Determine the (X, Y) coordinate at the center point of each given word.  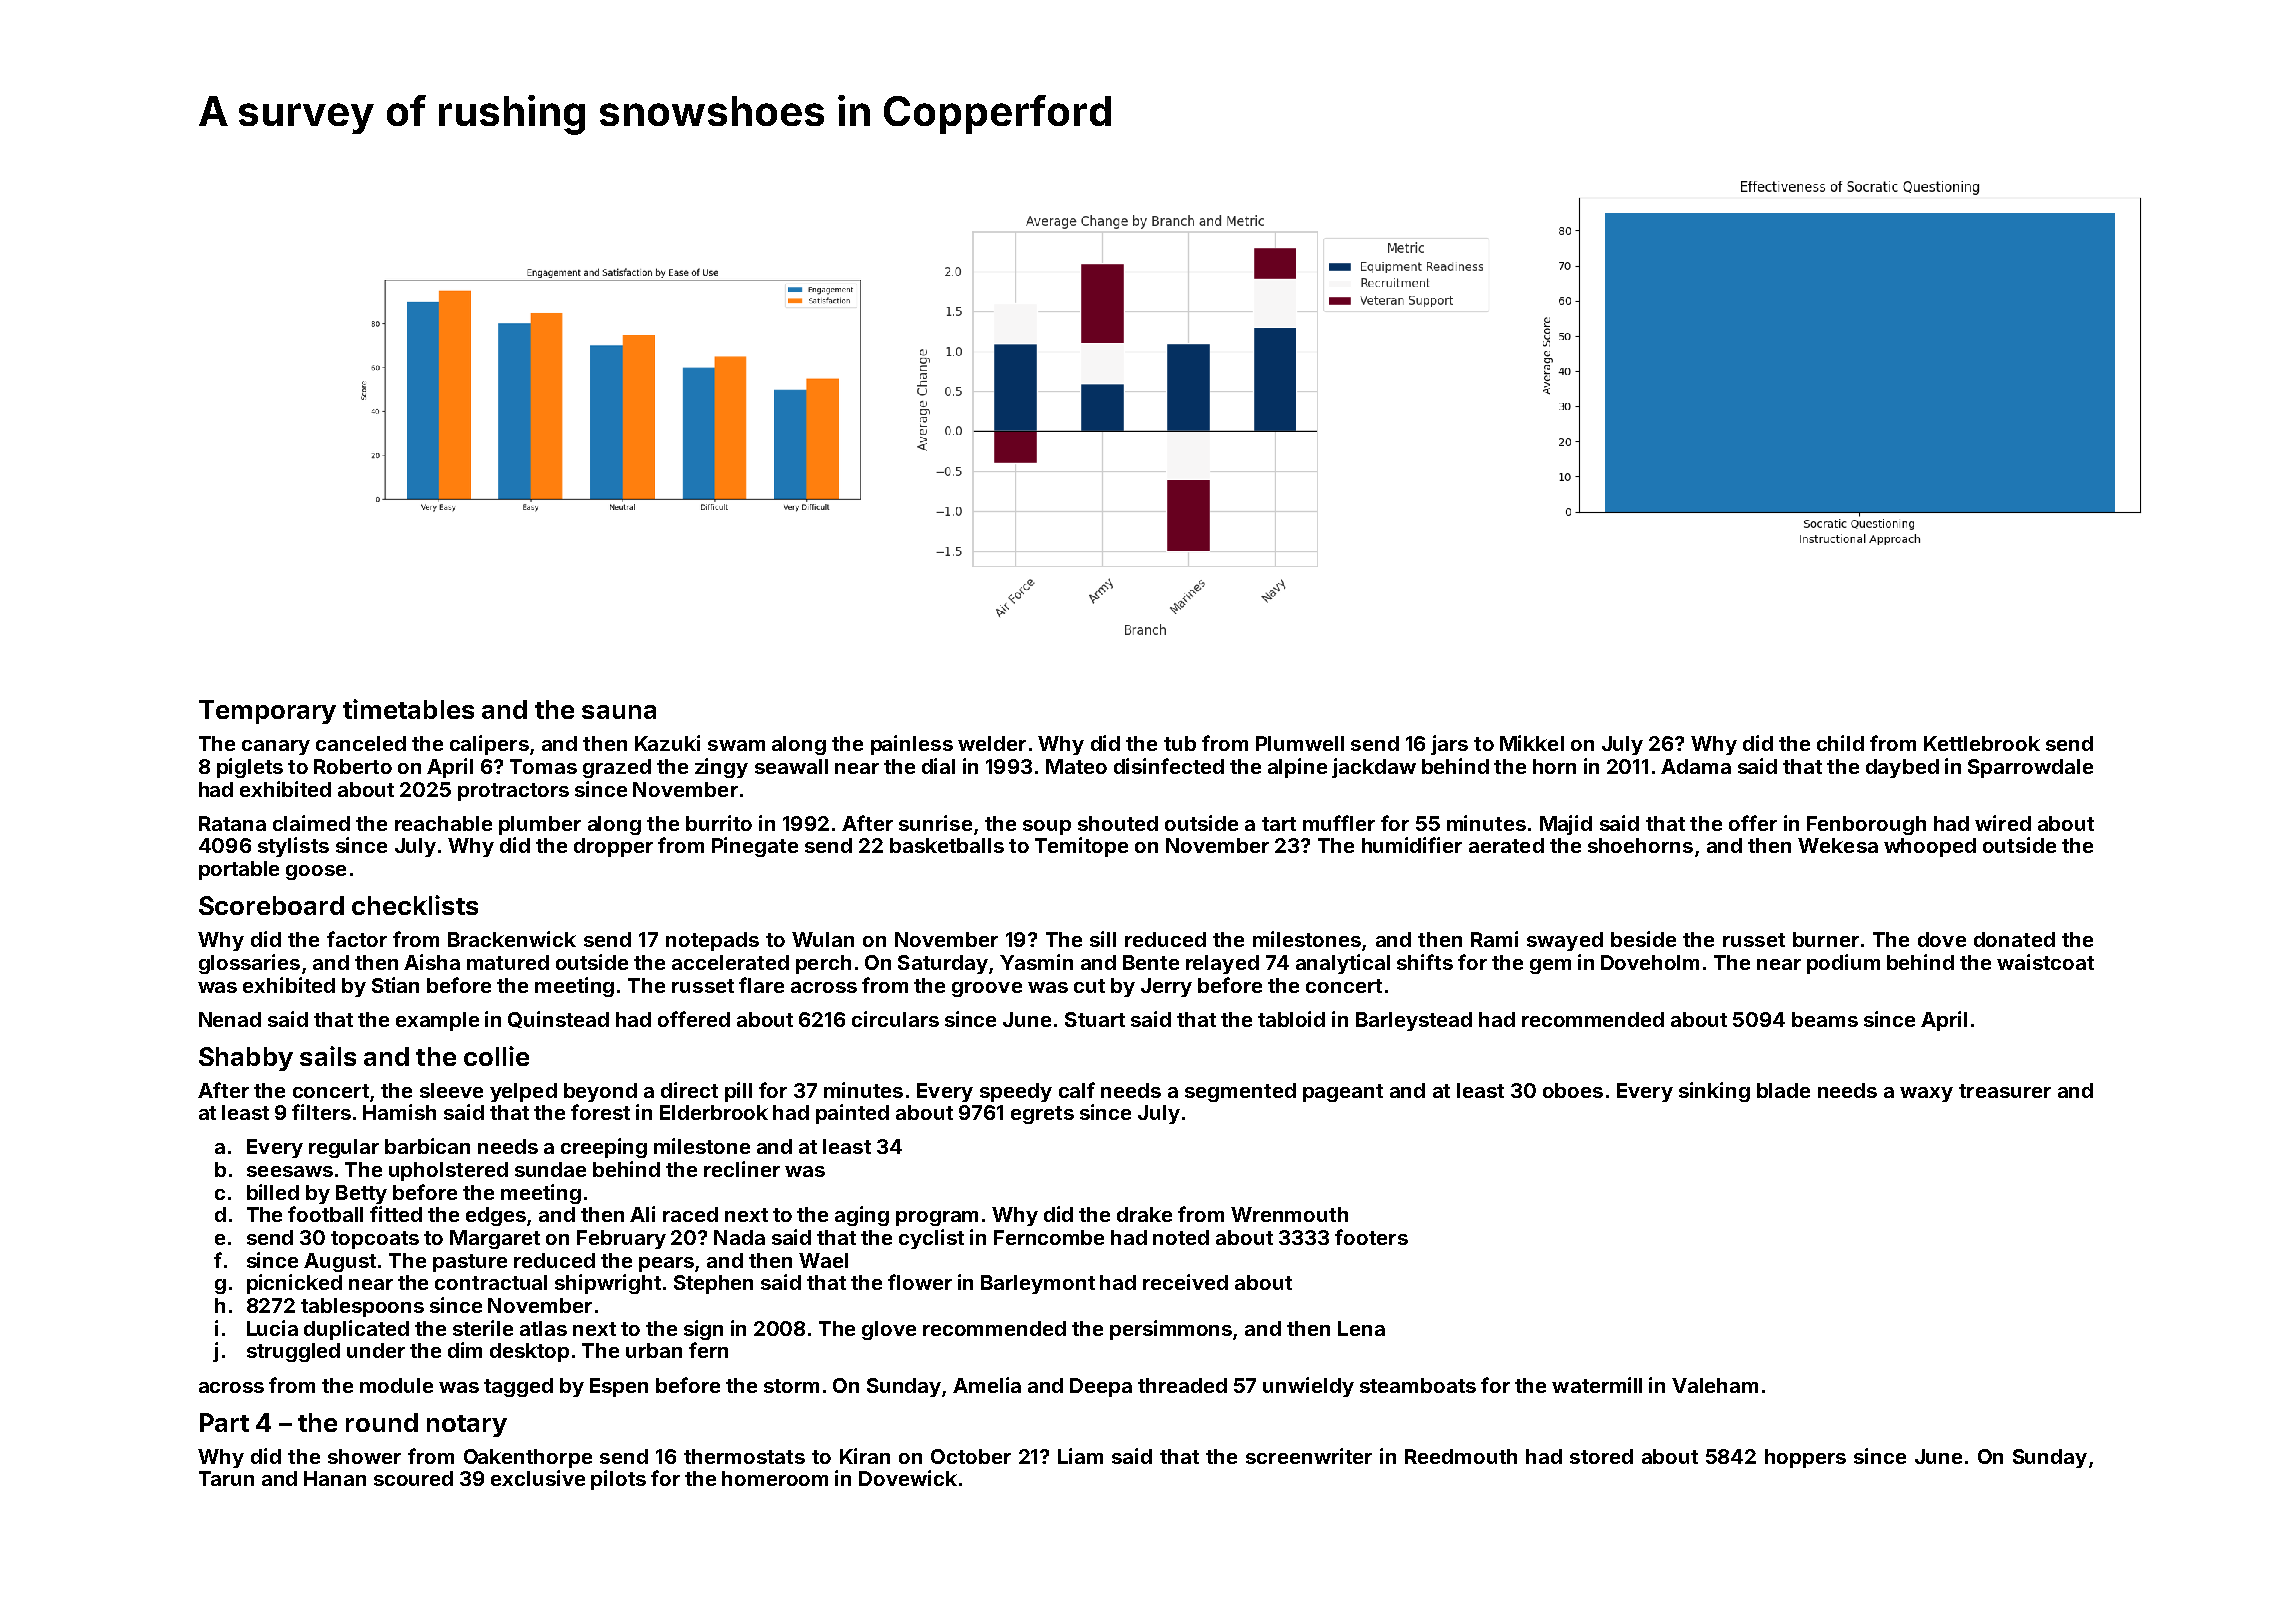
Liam (1080, 1456)
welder (992, 743)
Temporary (267, 712)
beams (1825, 1019)
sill (1103, 939)
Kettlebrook (1982, 743)
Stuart (1095, 1019)
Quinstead (558, 1019)
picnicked (294, 1284)
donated (2014, 939)
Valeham (1715, 1385)
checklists (415, 905)
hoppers (1805, 1458)
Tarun (226, 1478)
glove (889, 1330)
